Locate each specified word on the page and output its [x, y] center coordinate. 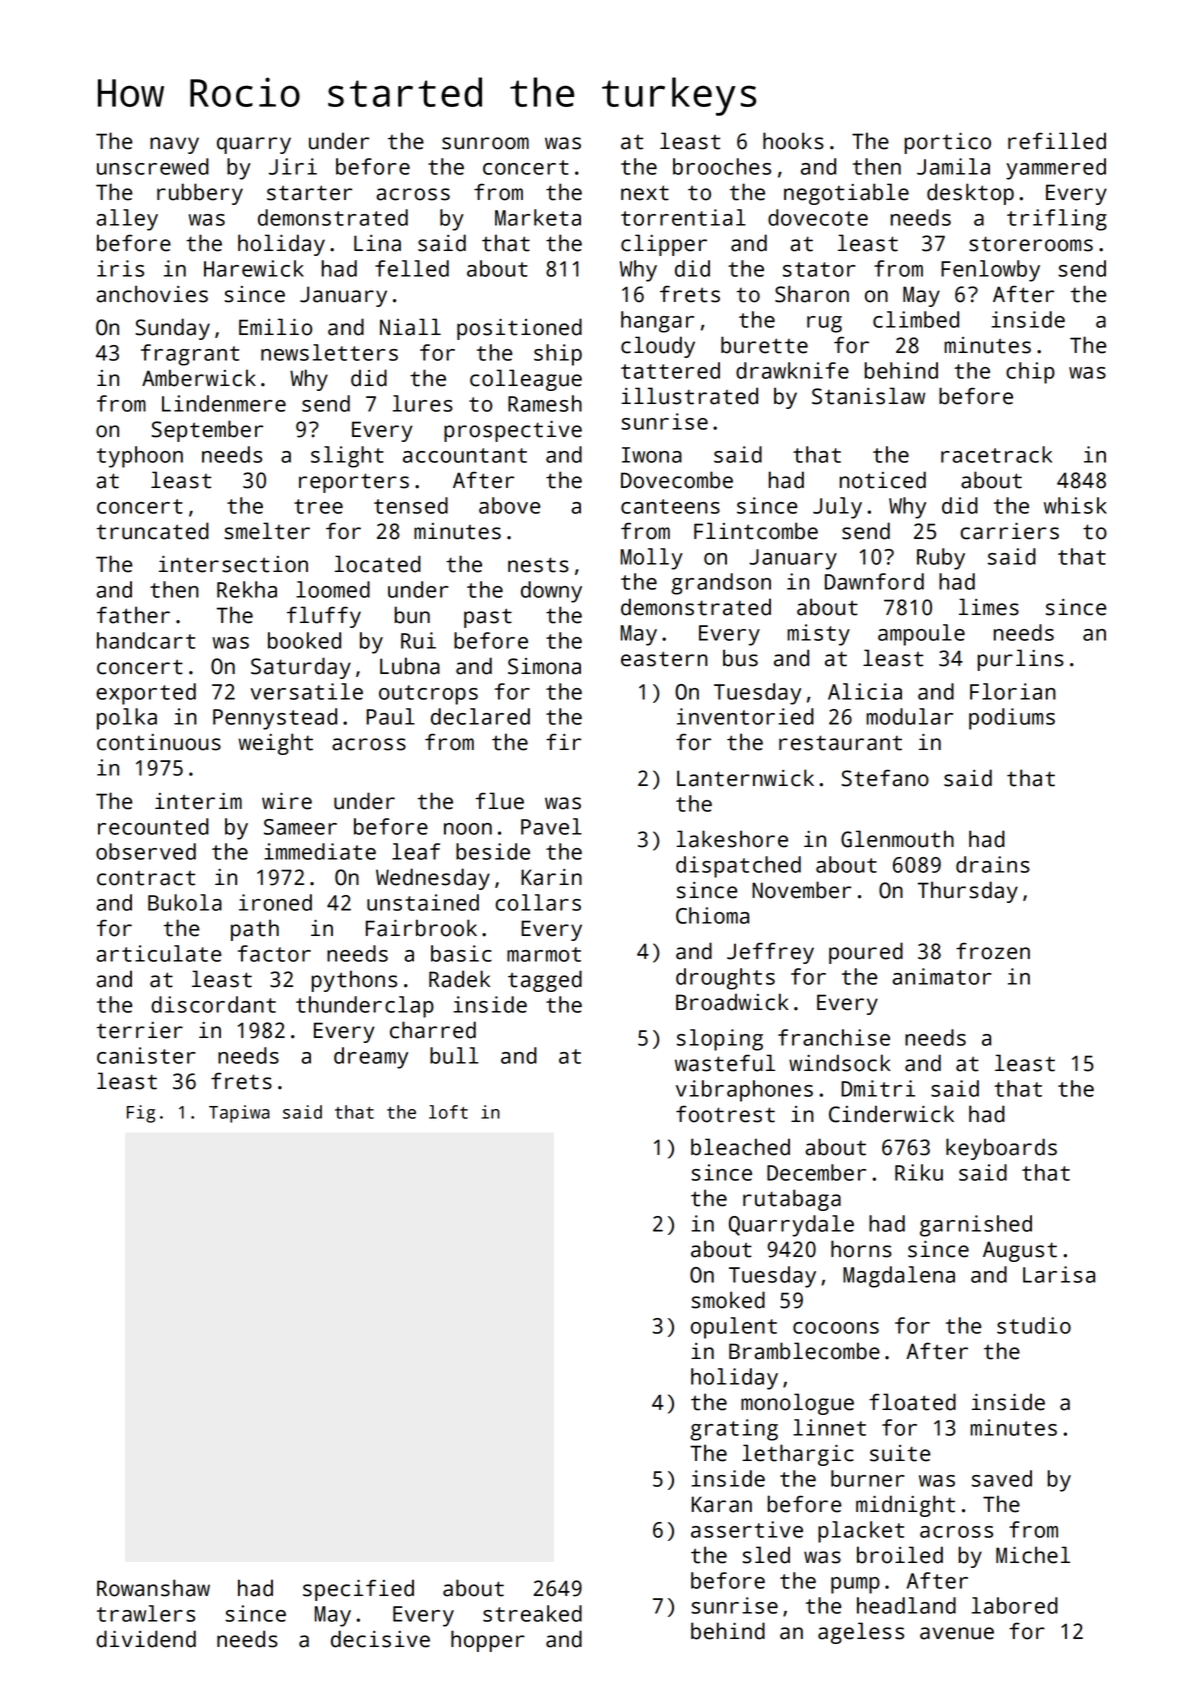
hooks [793, 141]
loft [448, 1112]
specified [358, 1590]
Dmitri [878, 1088]
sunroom [485, 143]
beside [493, 851]
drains [993, 864]
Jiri [293, 166]
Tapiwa [239, 1114]
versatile [306, 691]
